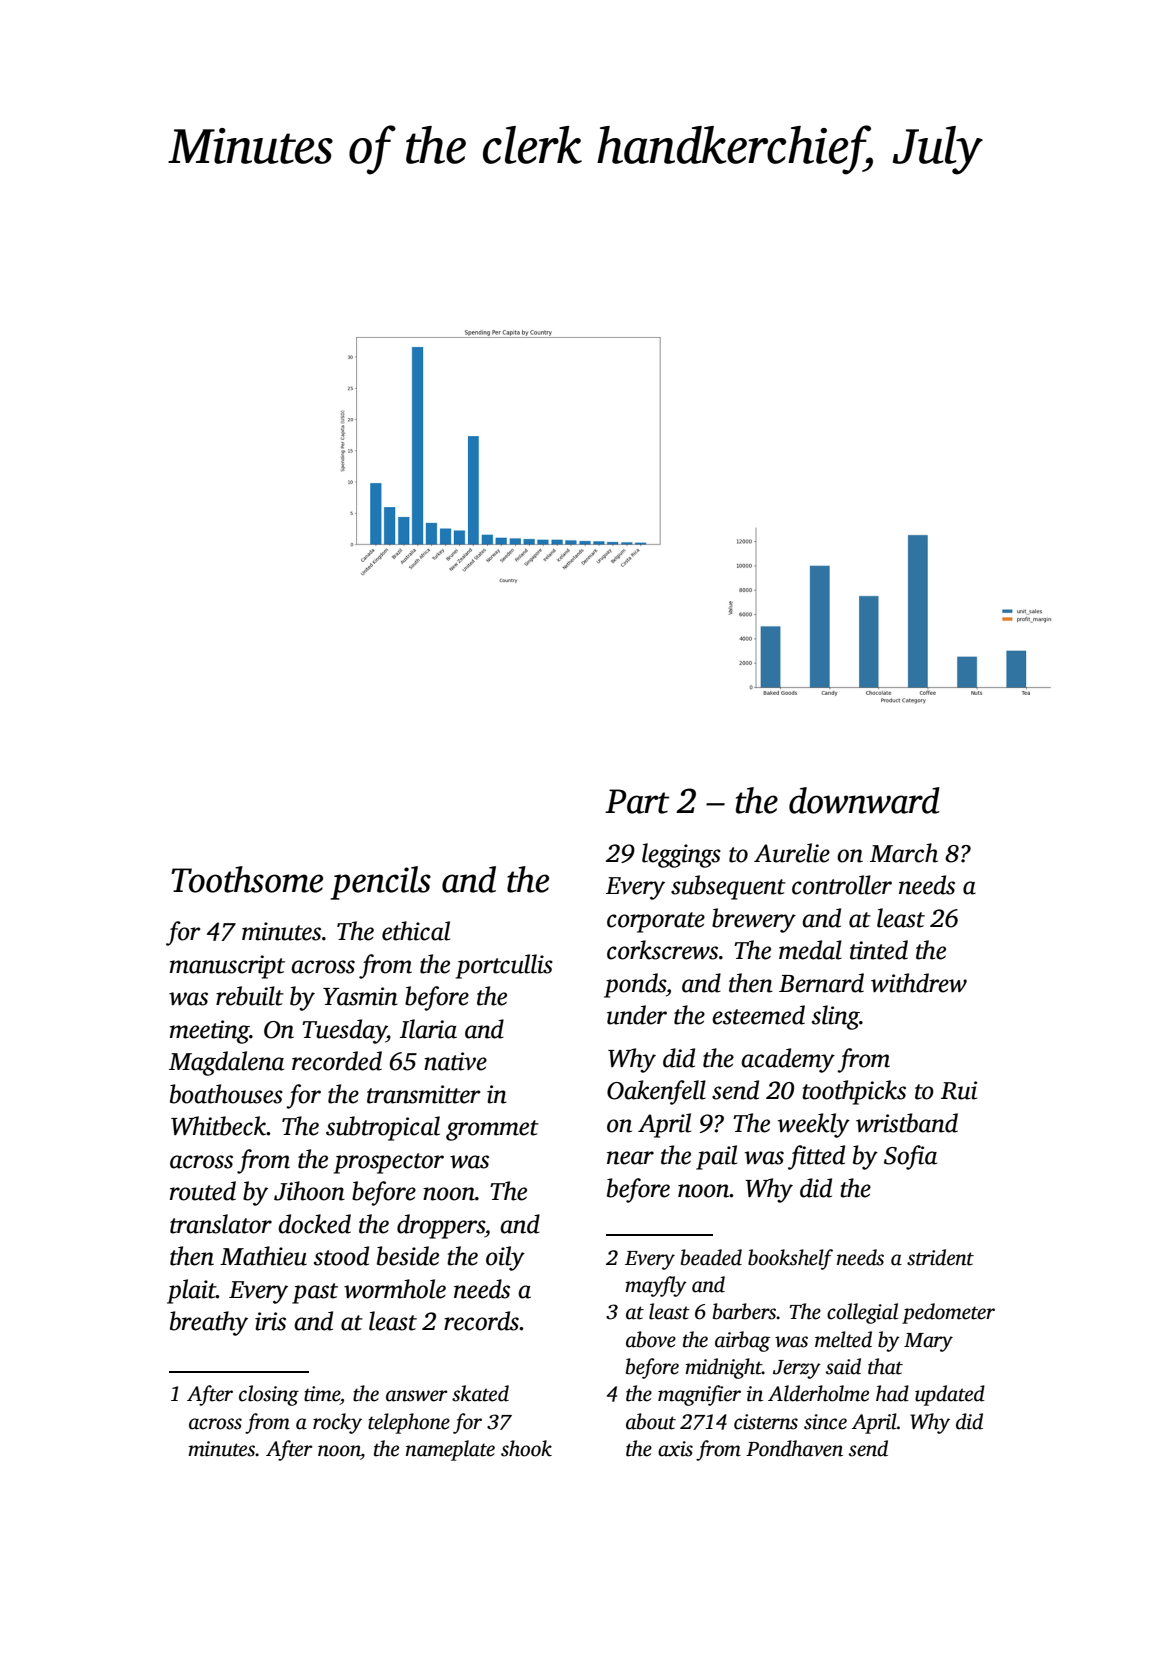 The width and height of the document is (1165, 1654). What do you see at coordinates (723, 1368) in the document?
I see `midnight` at bounding box center [723, 1368].
